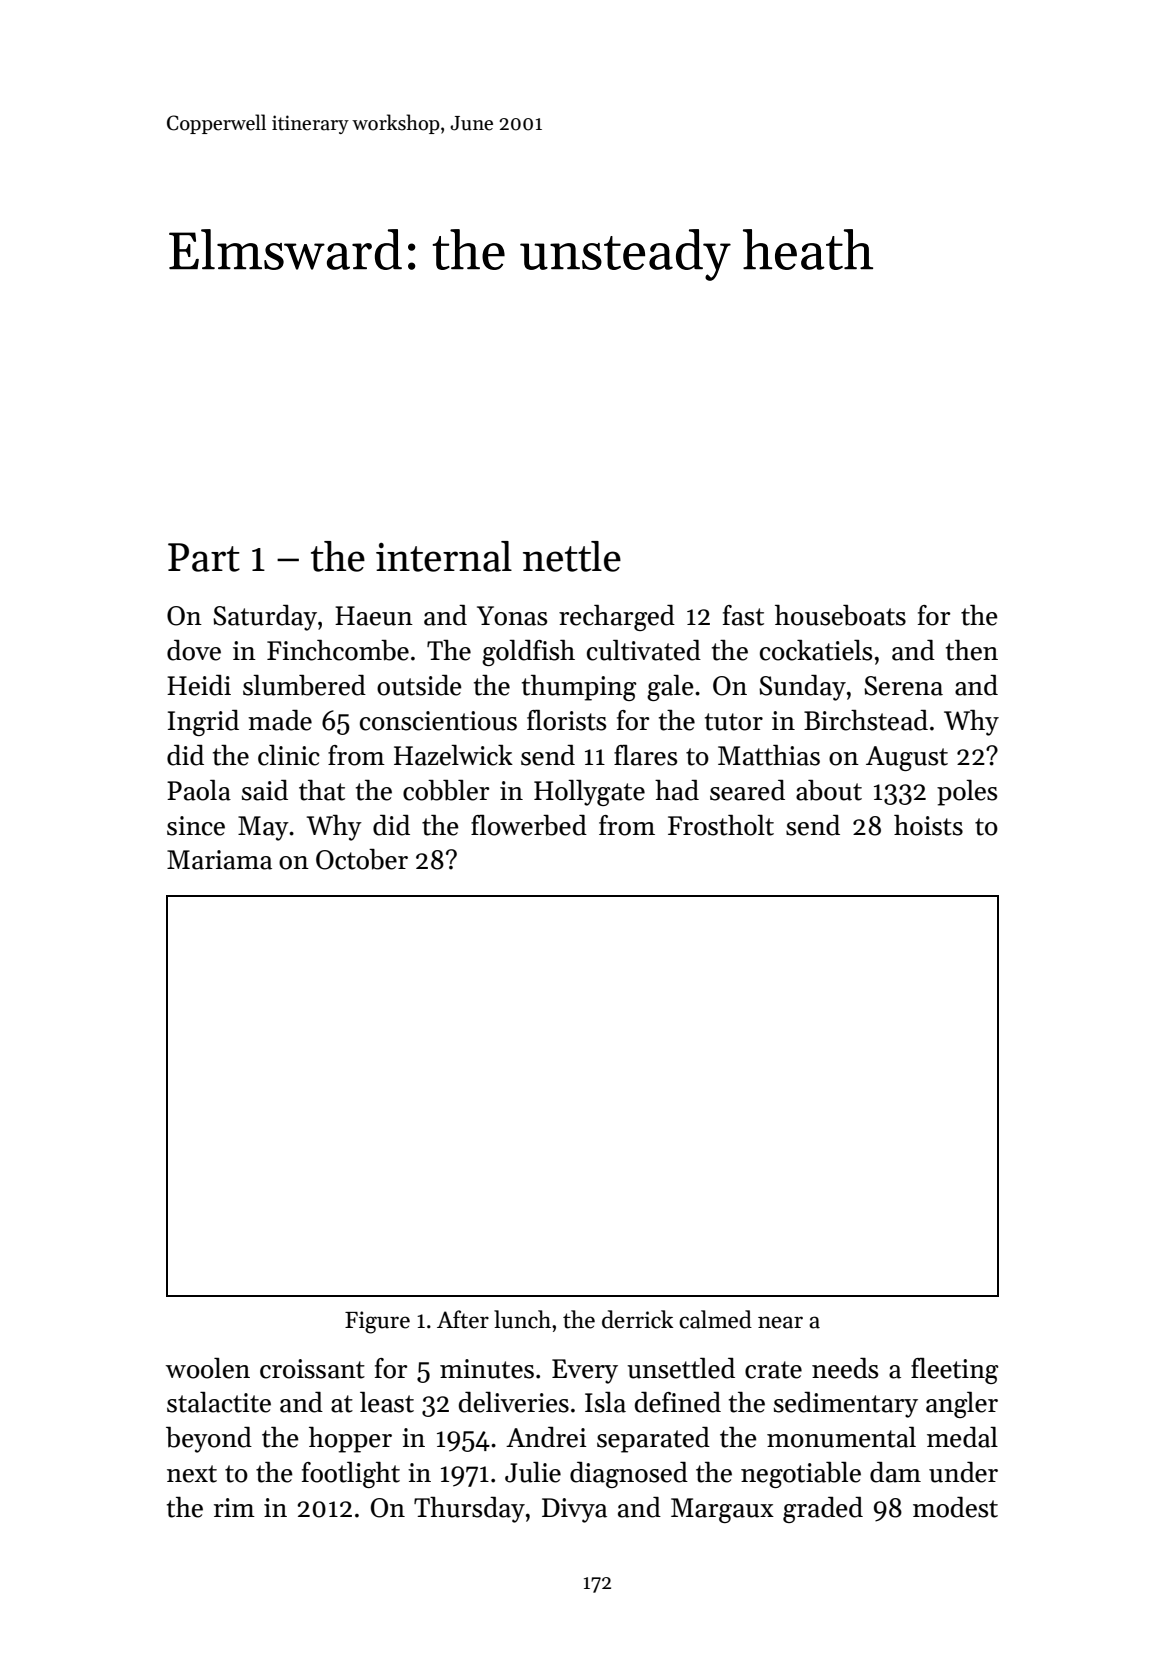  Describe the element at coordinates (722, 1510) in the screenshot. I see `Margaux` at that location.
